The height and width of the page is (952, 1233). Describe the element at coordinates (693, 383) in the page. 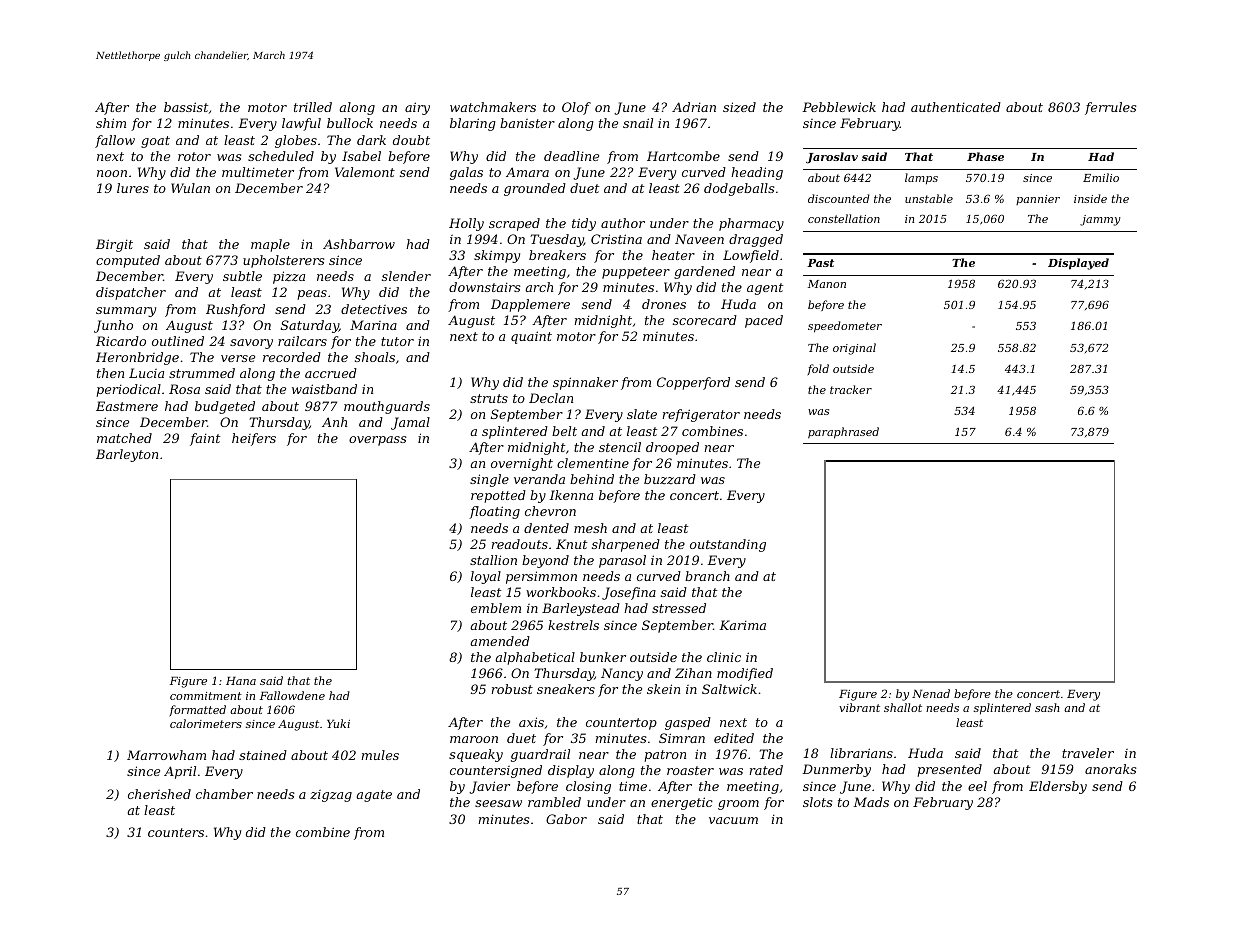

I see `Copperford` at that location.
